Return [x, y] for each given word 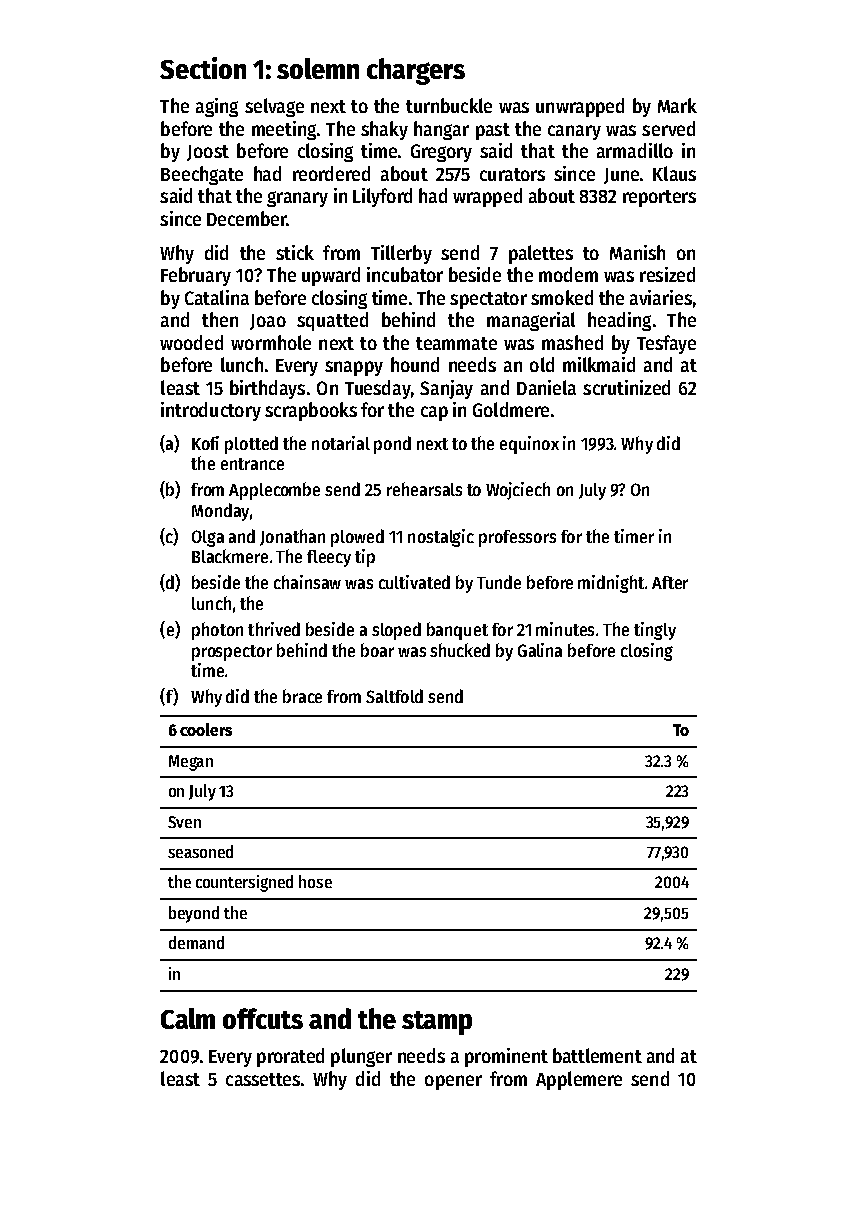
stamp [437, 1023]
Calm [188, 1018]
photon [217, 631]
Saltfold [394, 696]
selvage [274, 107]
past [493, 131]
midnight [611, 584]
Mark [677, 105]
